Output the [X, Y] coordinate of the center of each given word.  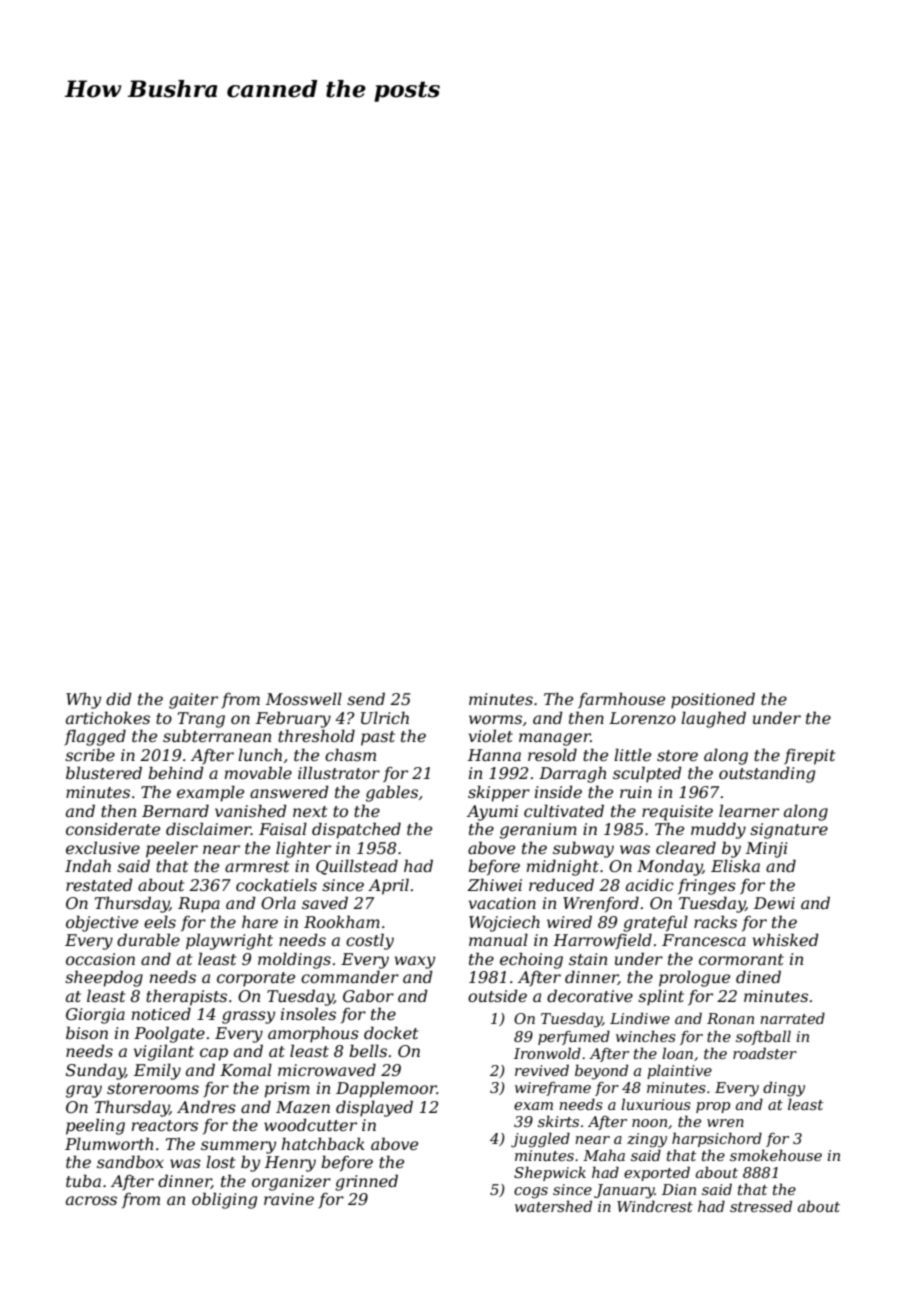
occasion [100, 959]
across [91, 1200]
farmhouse [621, 700]
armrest [257, 866]
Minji [766, 850]
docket [391, 1032]
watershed [553, 1206]
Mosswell [304, 698]
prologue [694, 978]
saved [325, 902]
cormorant [741, 959]
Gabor [368, 995]
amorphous [313, 1034]
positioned [713, 700]
